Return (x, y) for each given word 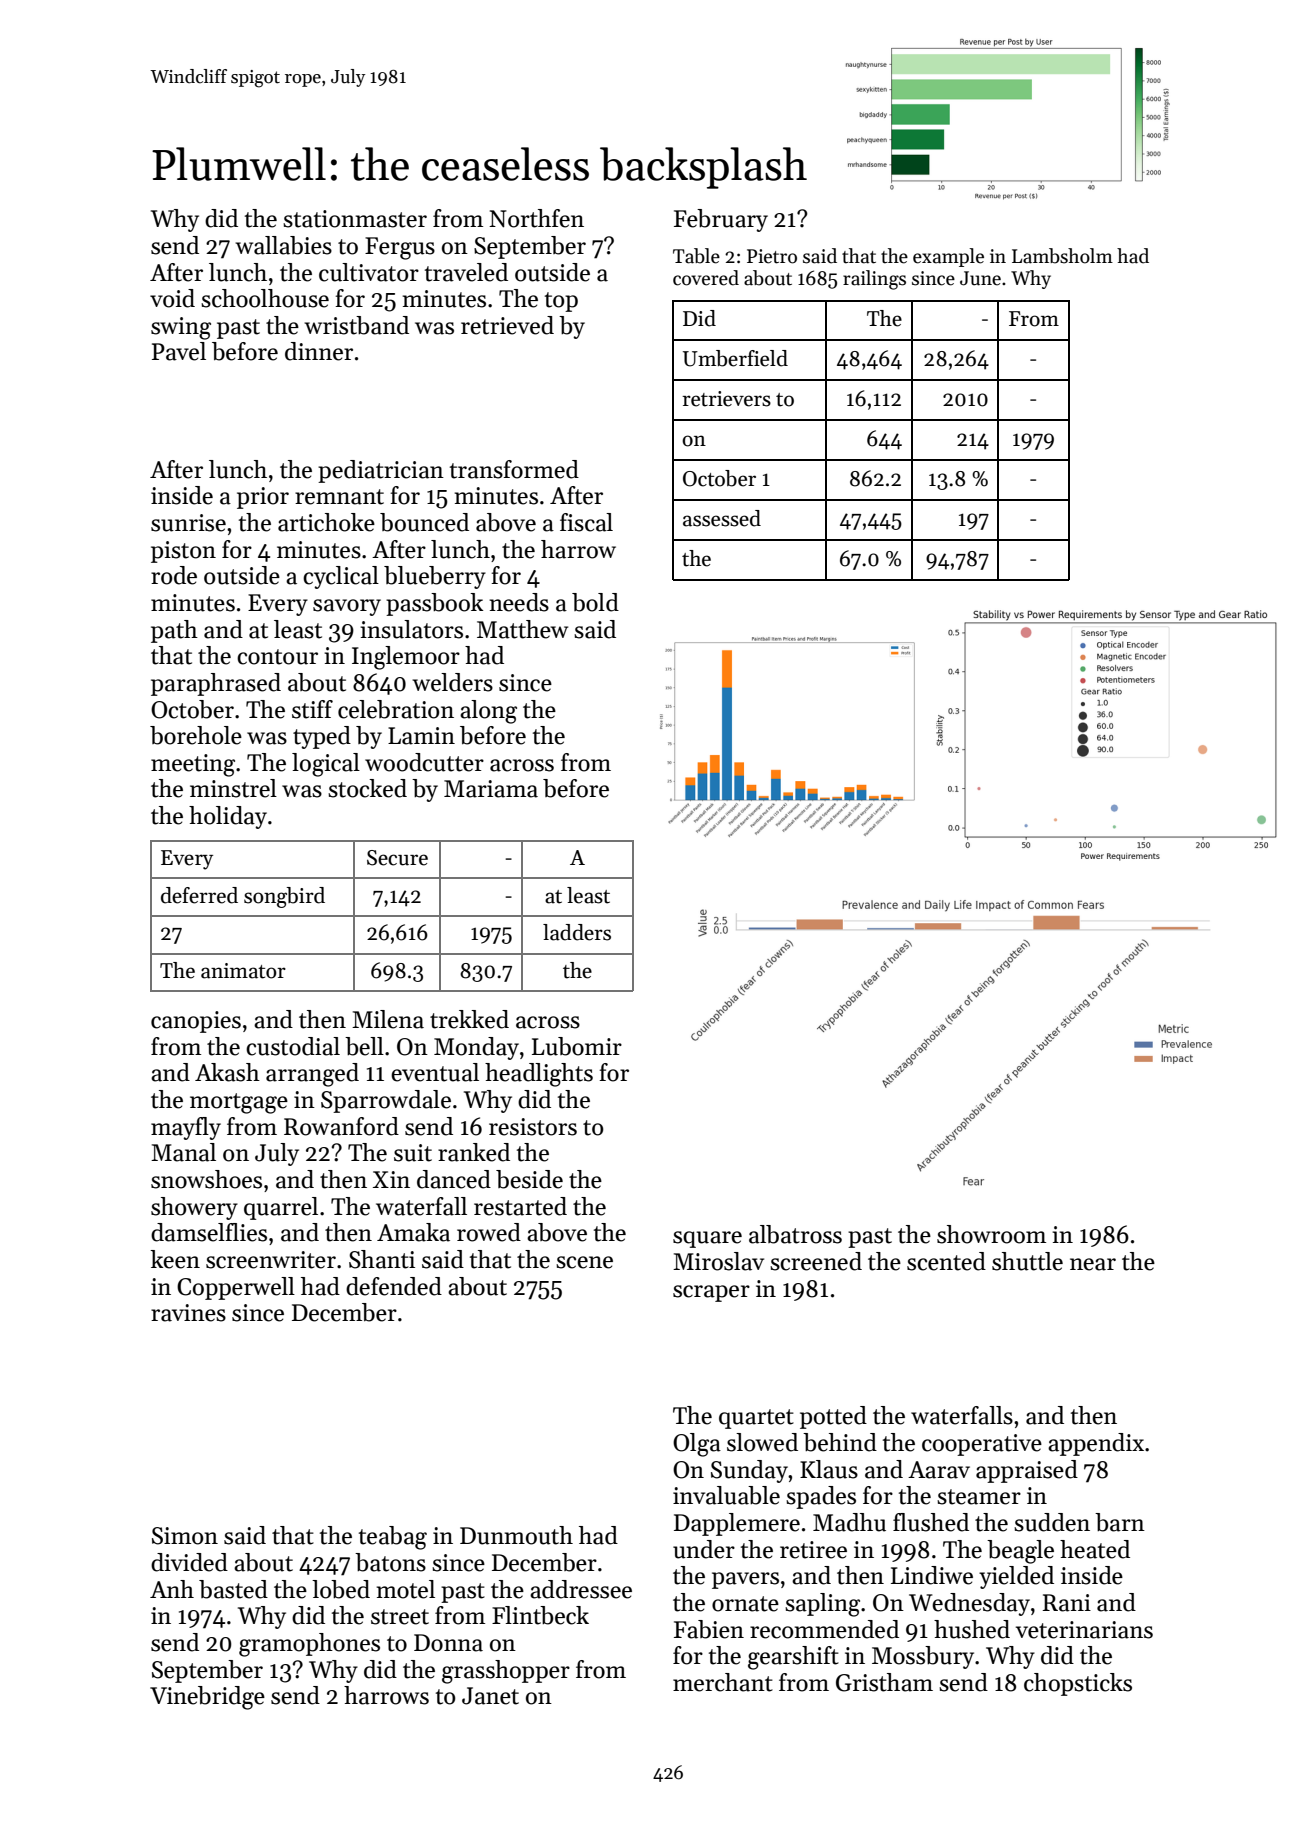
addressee (581, 1589)
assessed (722, 518)
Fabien (709, 1629)
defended (394, 1286)
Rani (1067, 1603)
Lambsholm (1062, 256)
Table (696, 256)
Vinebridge (207, 1698)
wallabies (283, 245)
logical (326, 765)
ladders (577, 932)
